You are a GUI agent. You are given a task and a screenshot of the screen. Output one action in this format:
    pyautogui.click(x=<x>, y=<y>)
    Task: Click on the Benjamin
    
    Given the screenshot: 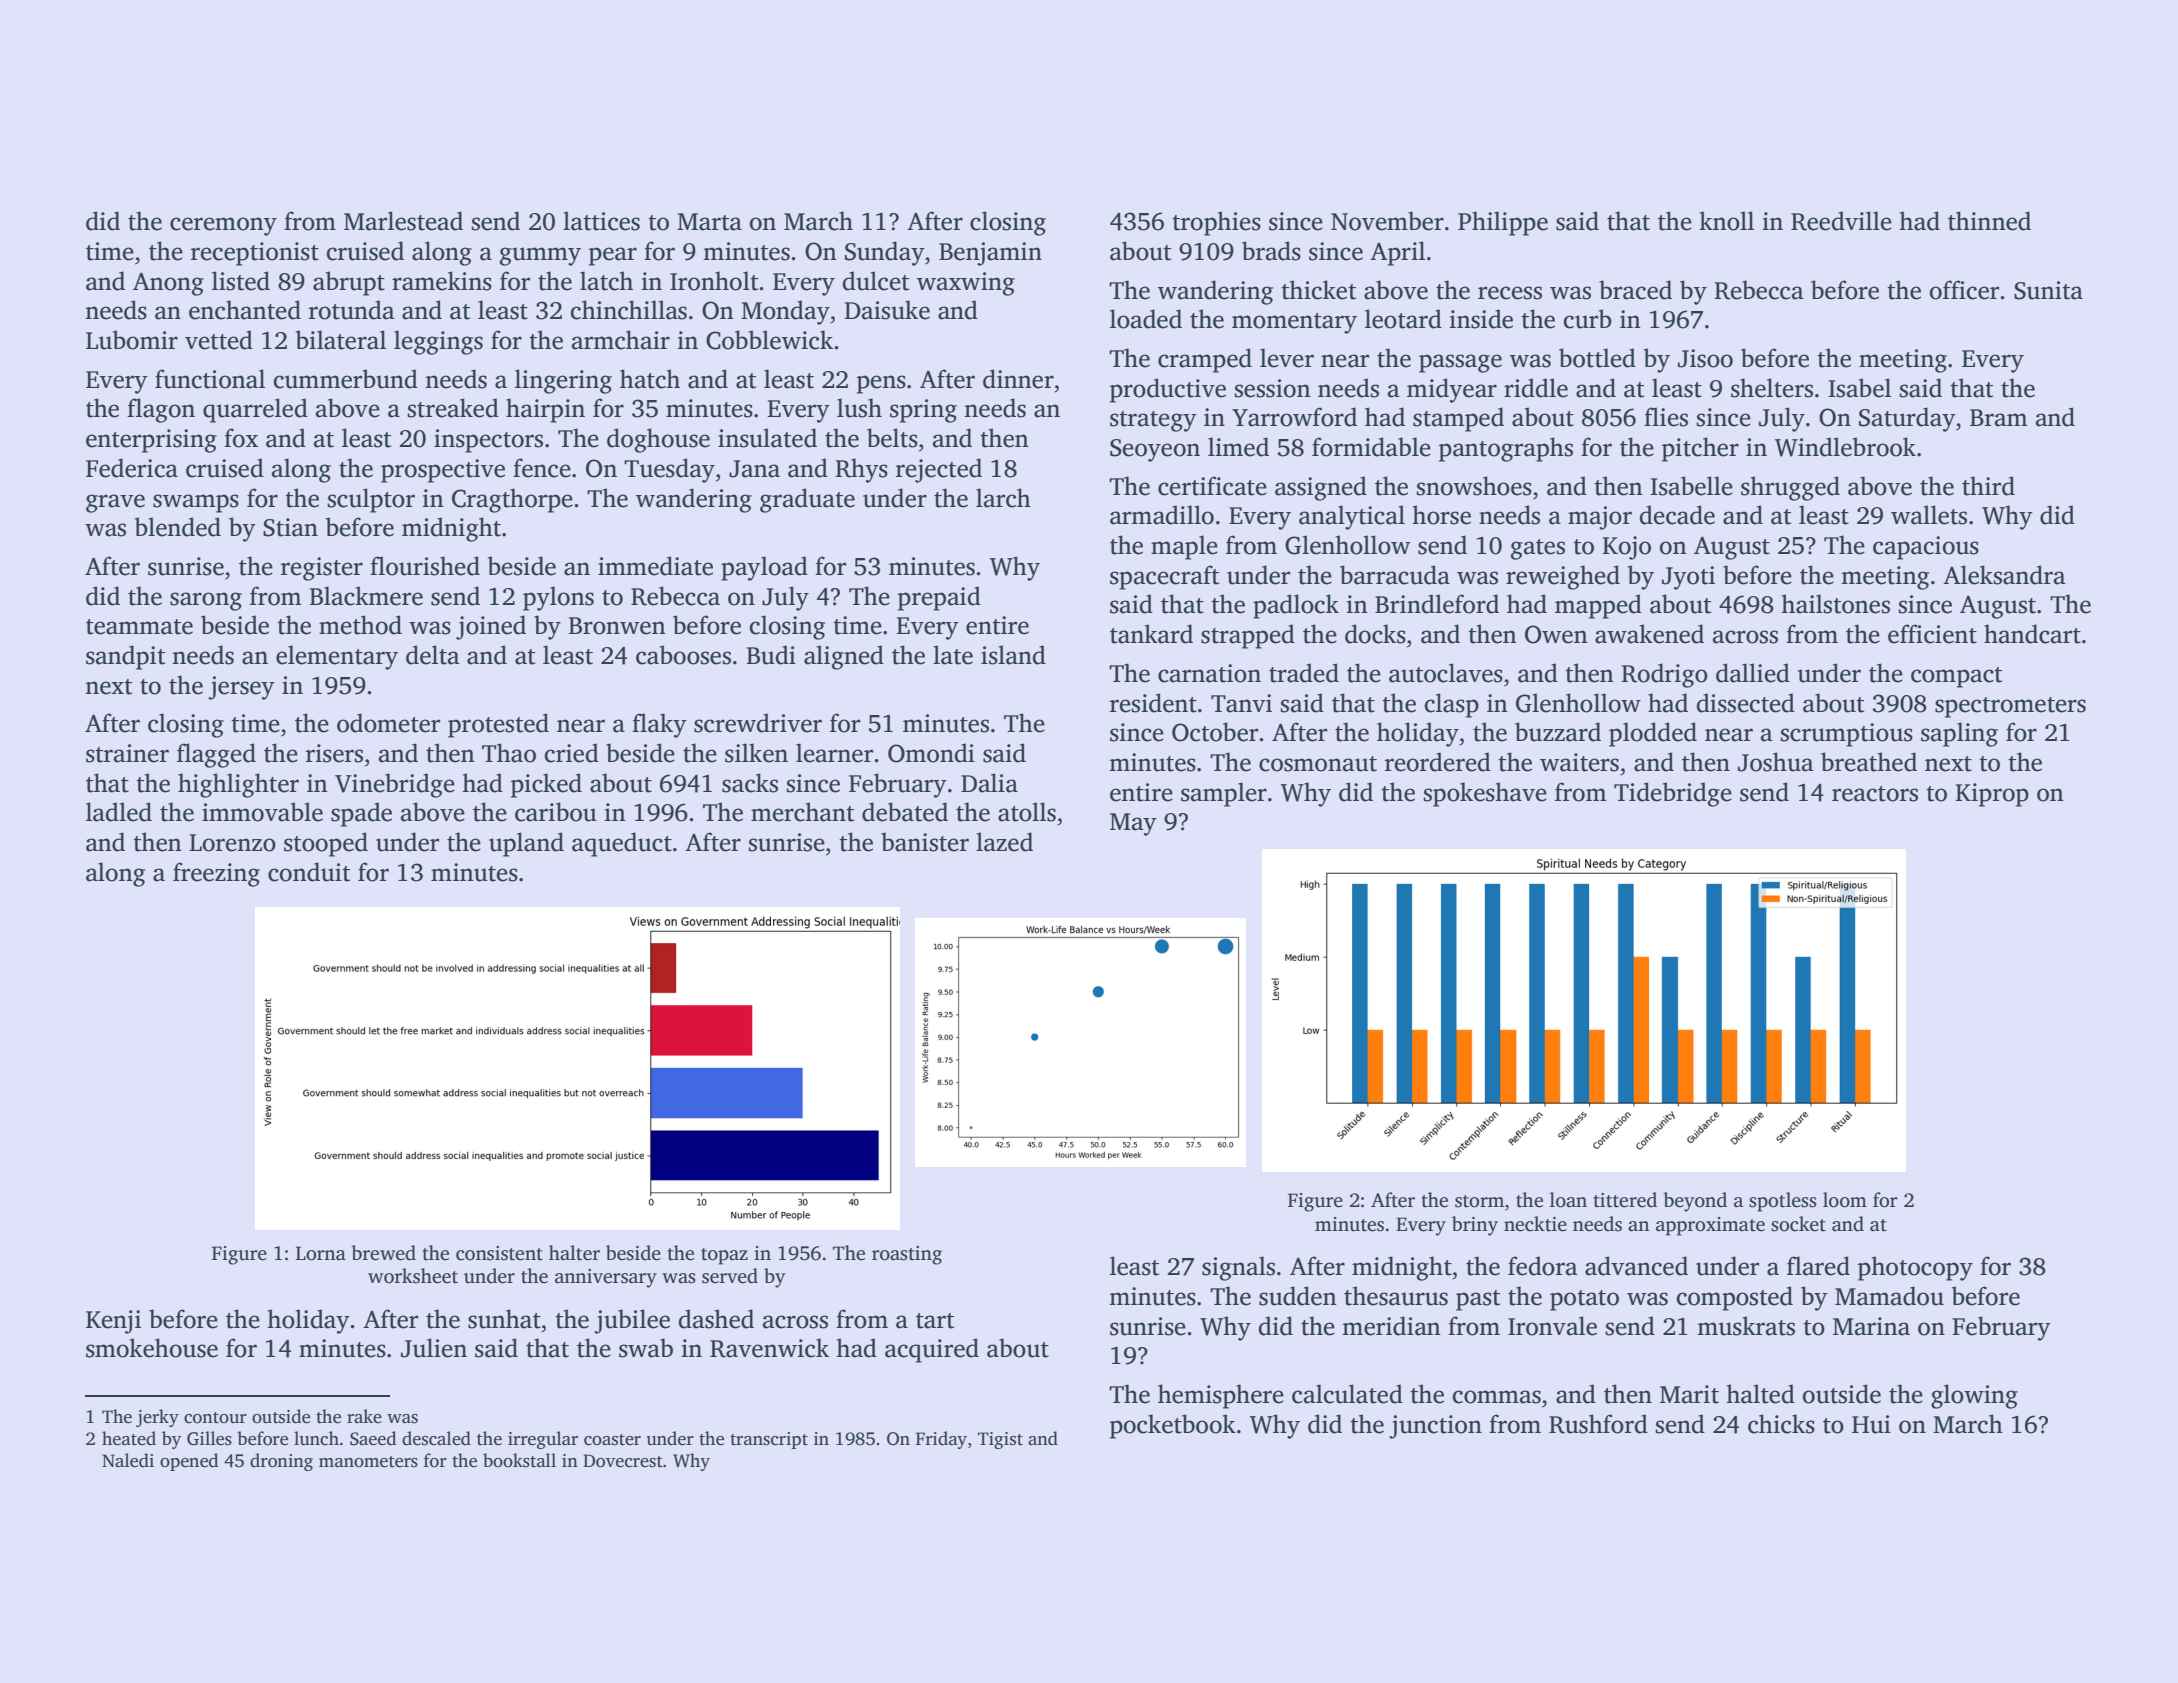 What is the action you would take?
    pyautogui.click(x=990, y=254)
